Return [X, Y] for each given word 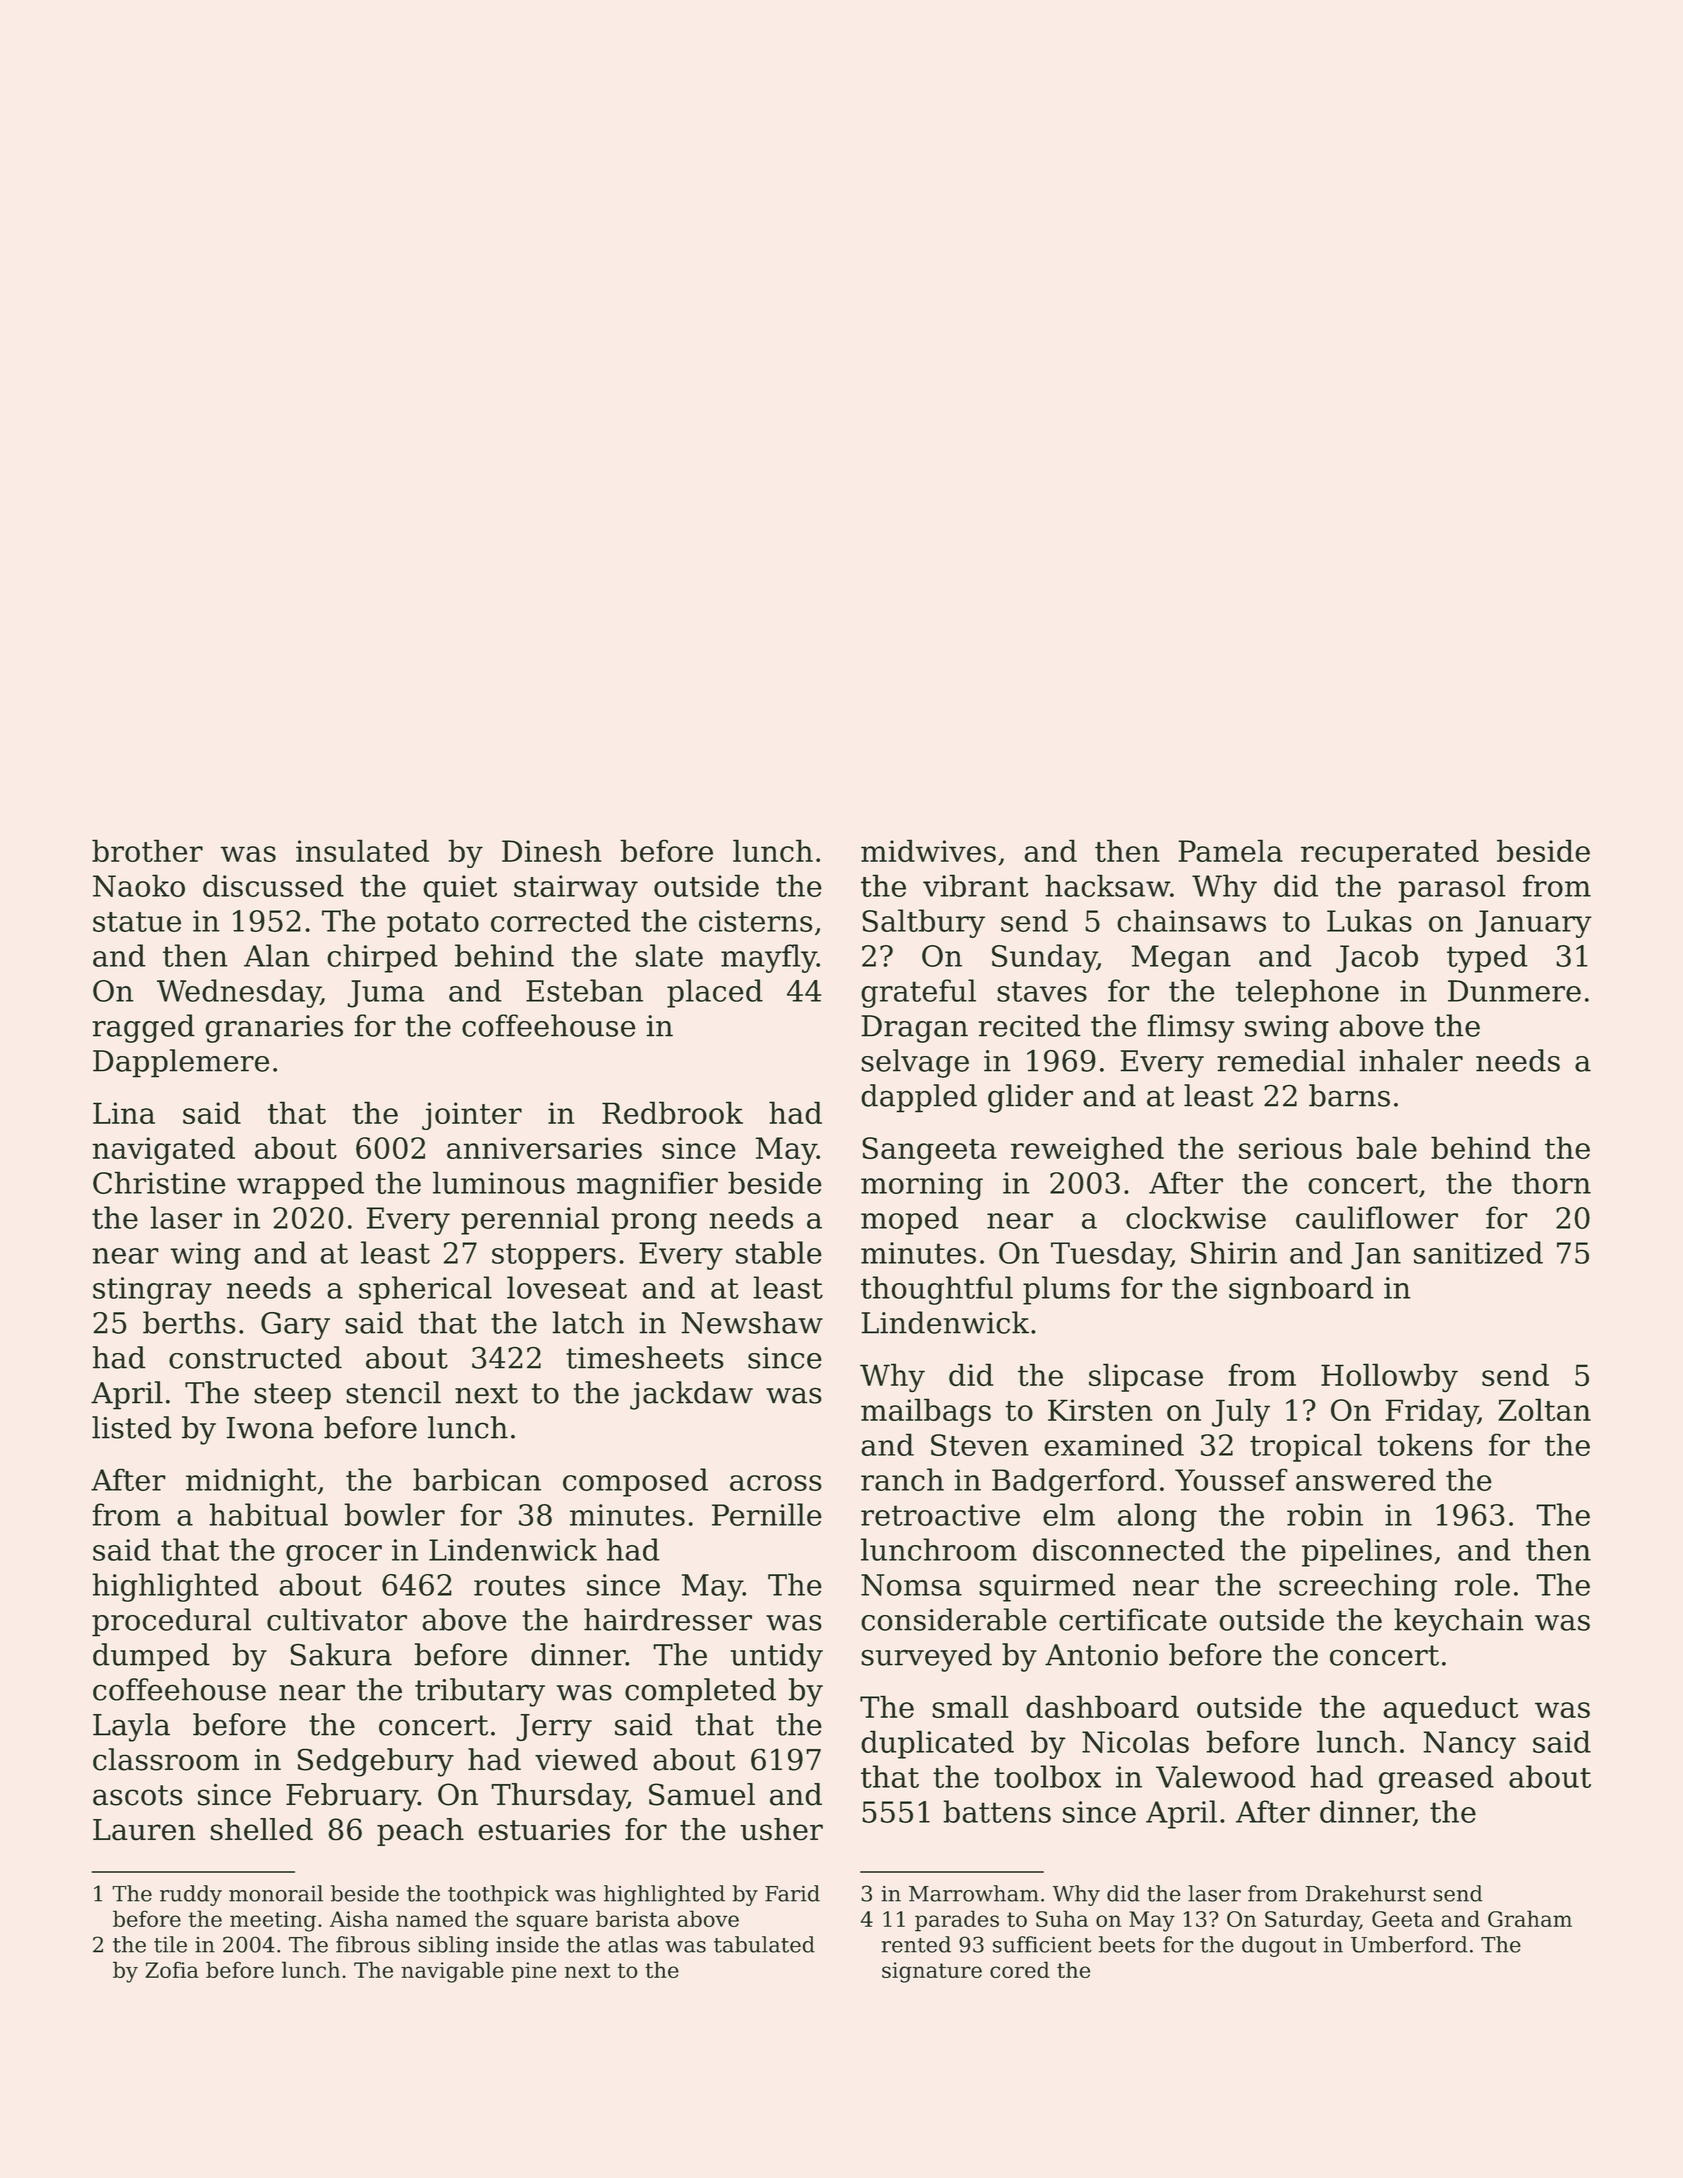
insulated [362, 850]
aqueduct [1450, 1709]
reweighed [1087, 1150]
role [1482, 1584]
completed [700, 1692]
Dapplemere [181, 1063]
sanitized [1478, 1252]
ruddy [191, 1895]
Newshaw [752, 1322]
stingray [152, 1291]
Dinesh [551, 850]
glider [1030, 1098]
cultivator [337, 1619]
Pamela [1230, 850]
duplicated [937, 1744]
